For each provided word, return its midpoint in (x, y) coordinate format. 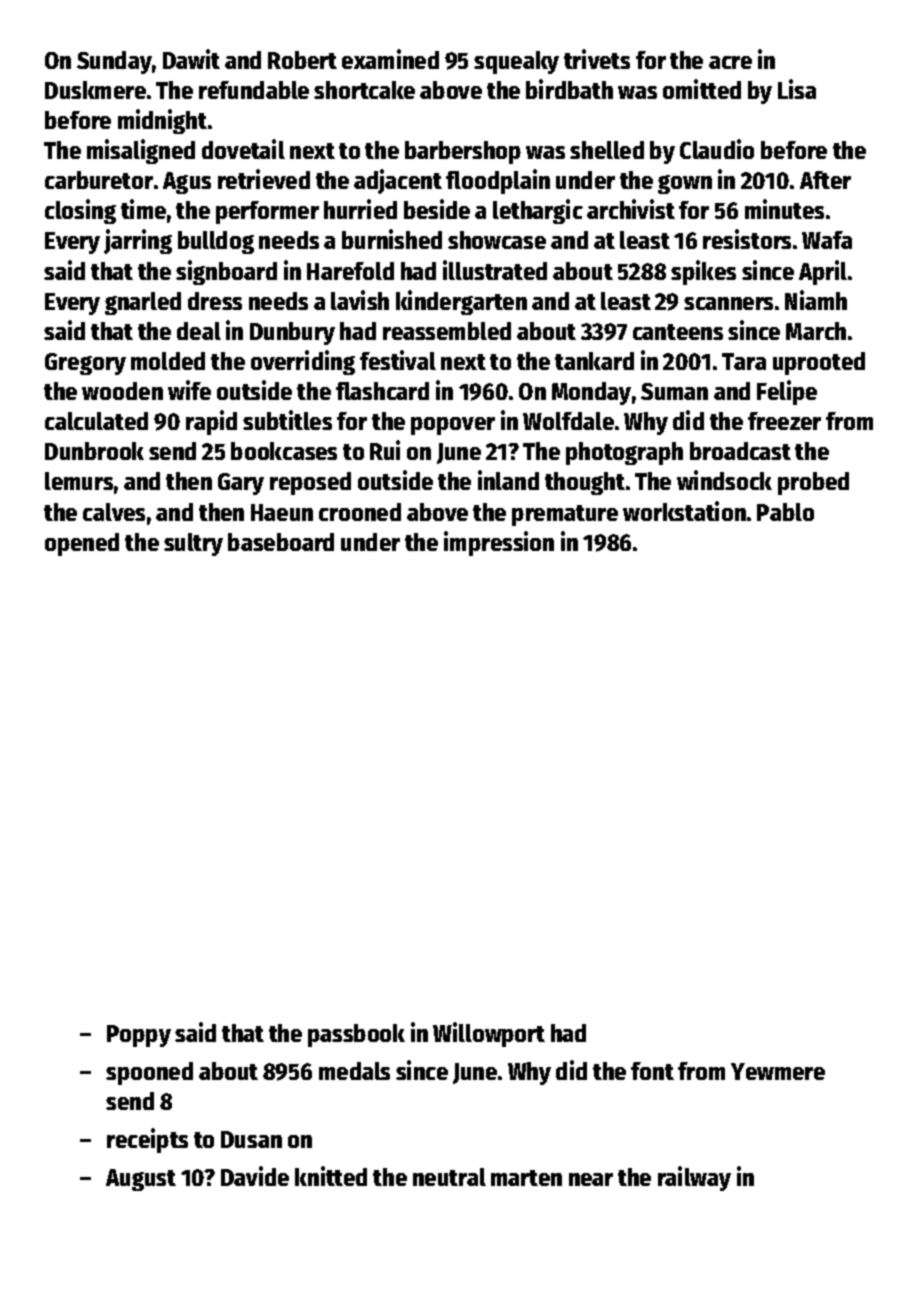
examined (390, 59)
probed (813, 483)
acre (730, 62)
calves (114, 512)
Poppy (139, 1036)
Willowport (489, 1034)
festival (398, 360)
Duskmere (95, 90)
